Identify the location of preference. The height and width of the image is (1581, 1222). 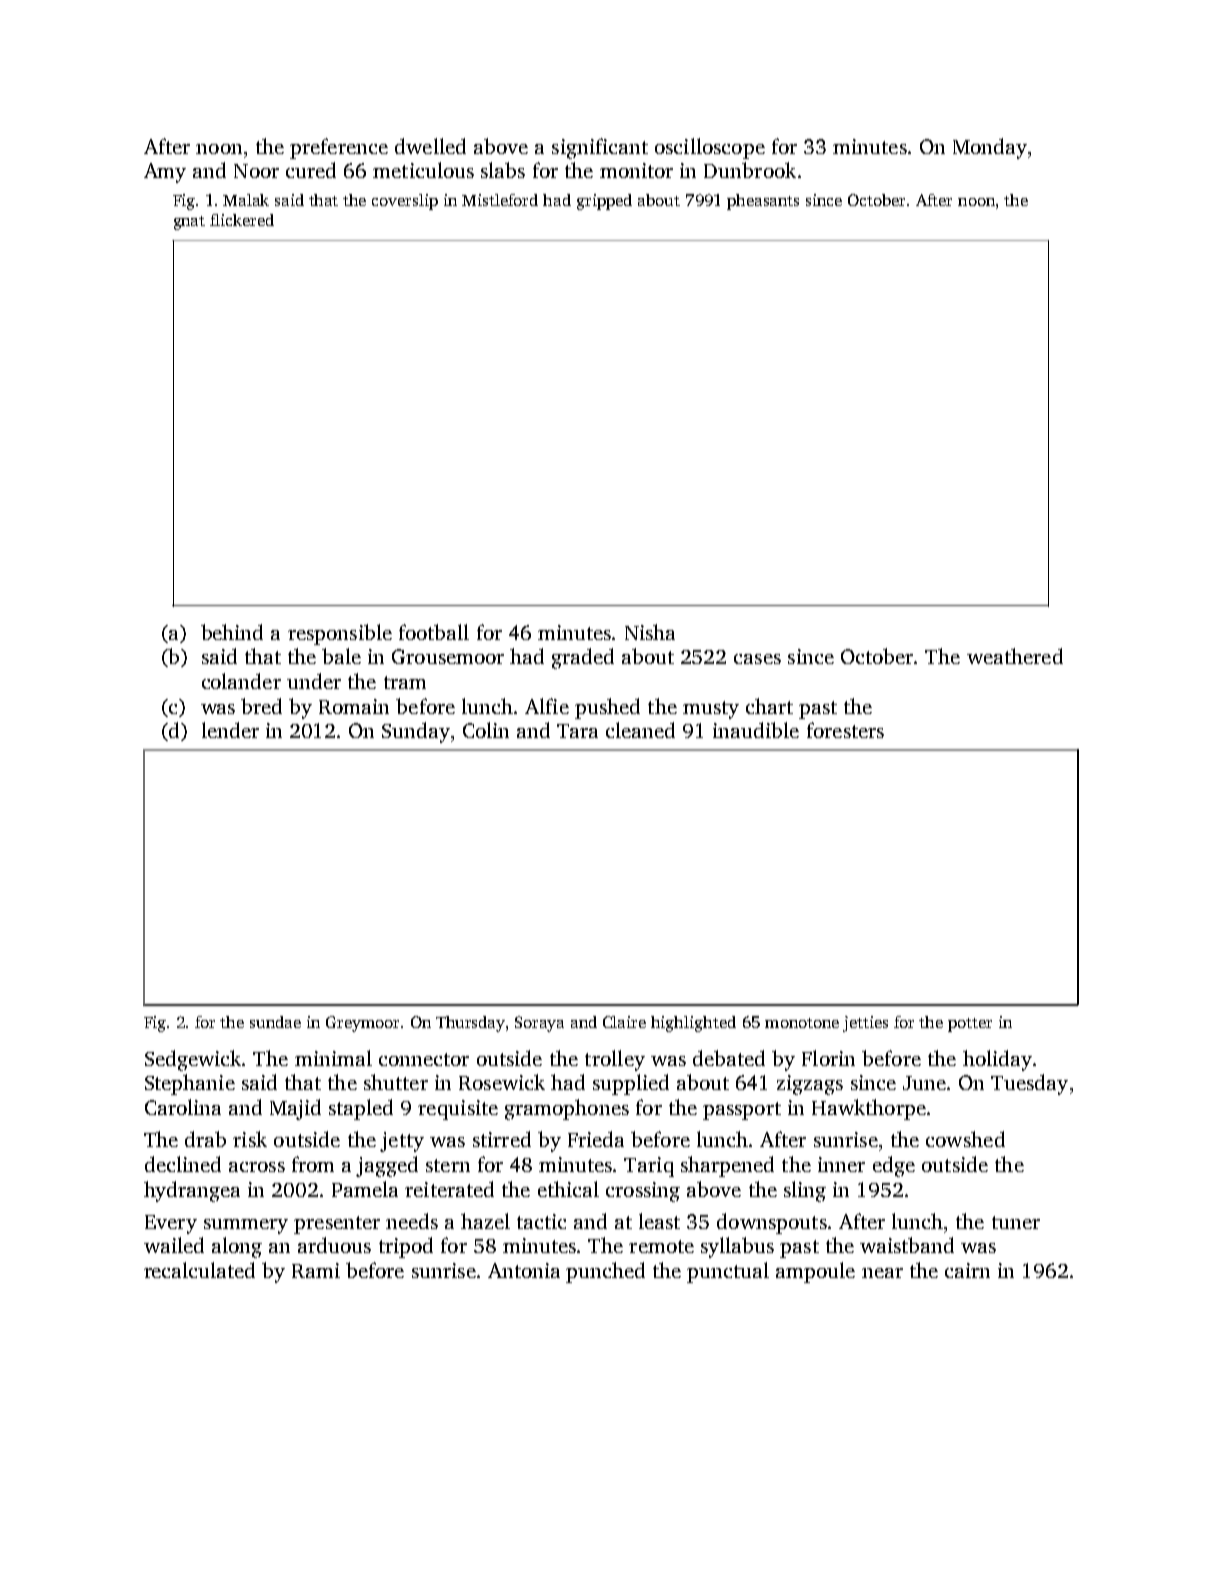
(339, 148).
